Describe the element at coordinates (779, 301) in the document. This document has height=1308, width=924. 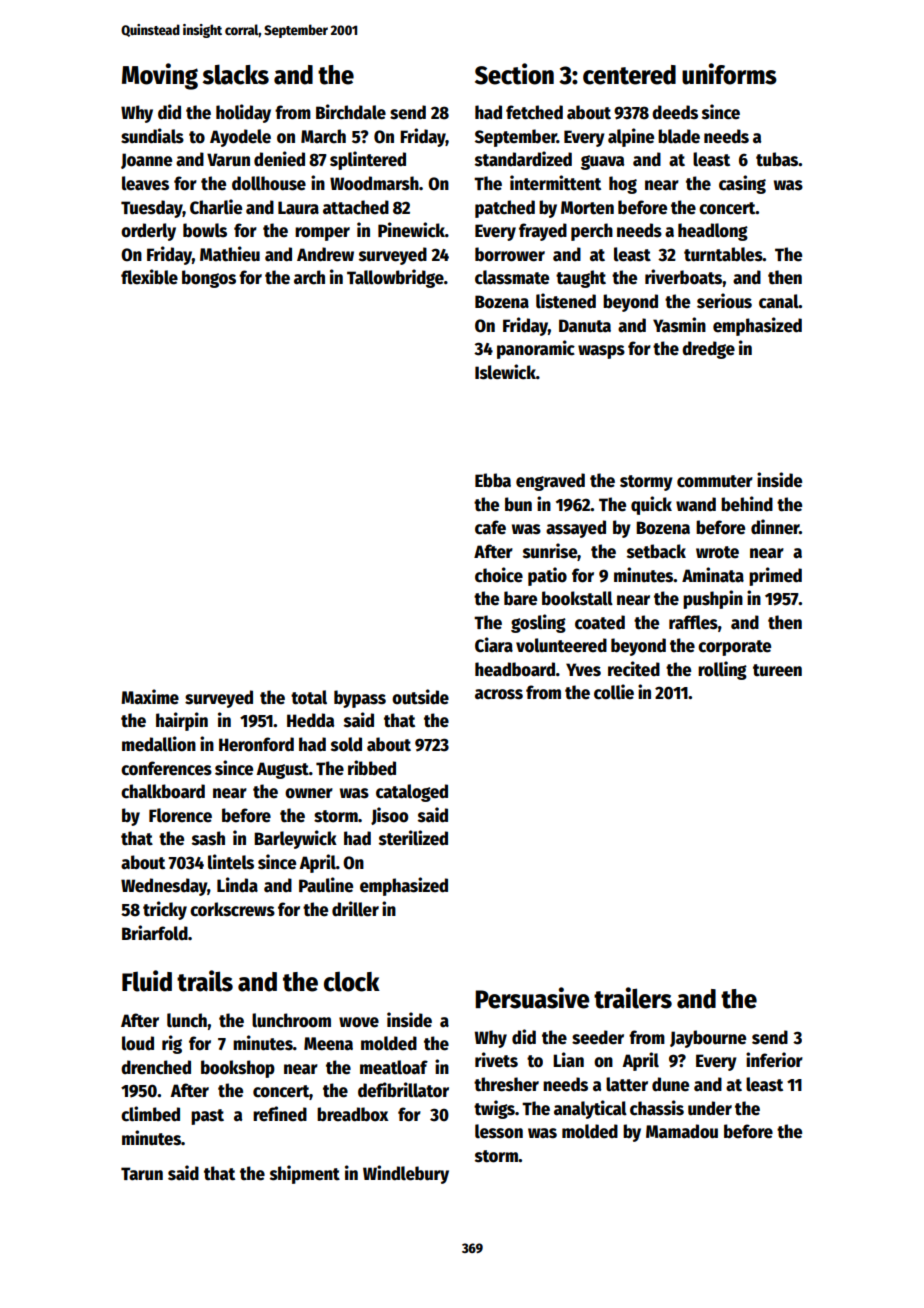
I see `canal` at that location.
